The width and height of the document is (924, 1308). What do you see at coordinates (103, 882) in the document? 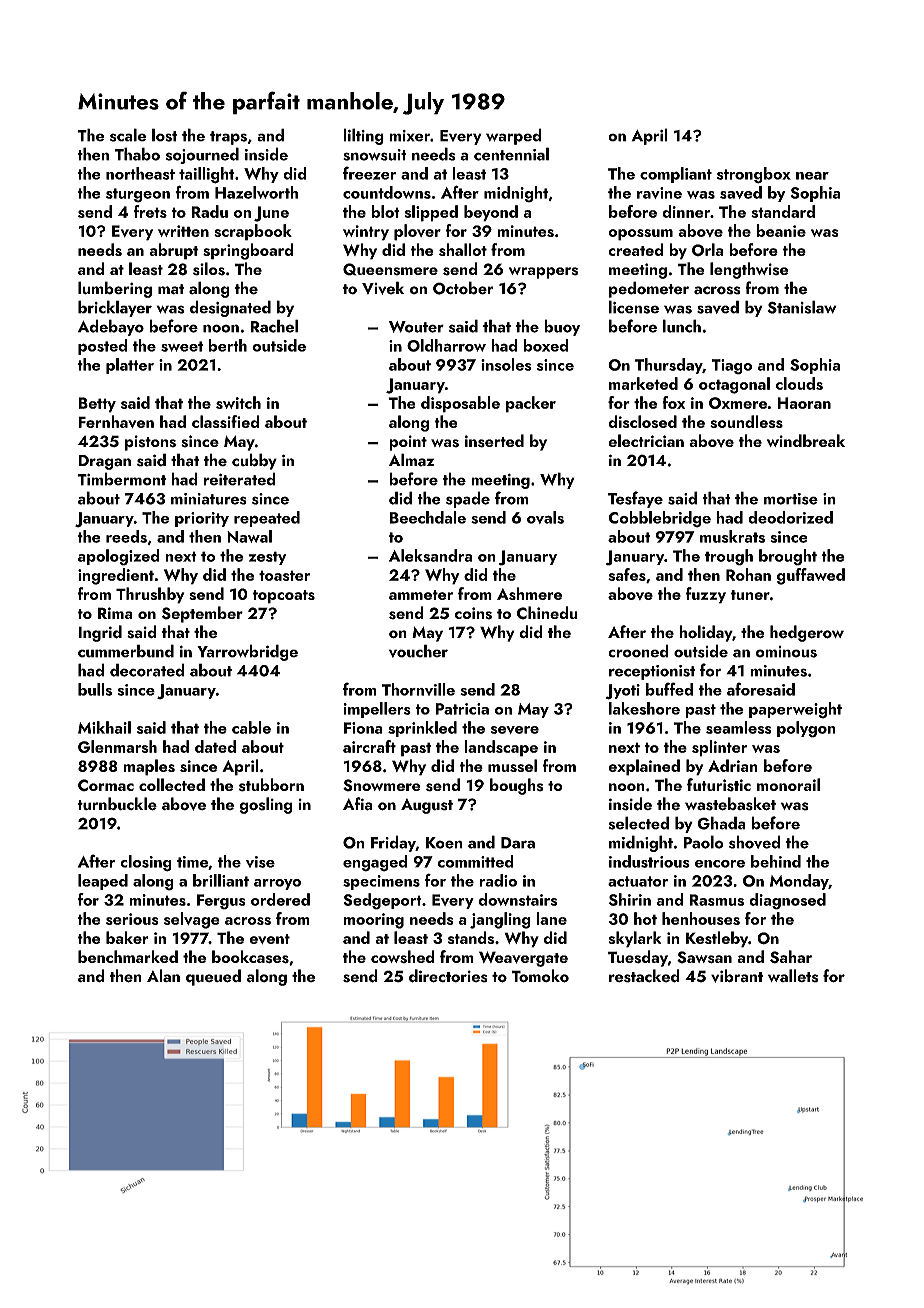
I see `leaped` at bounding box center [103, 882].
